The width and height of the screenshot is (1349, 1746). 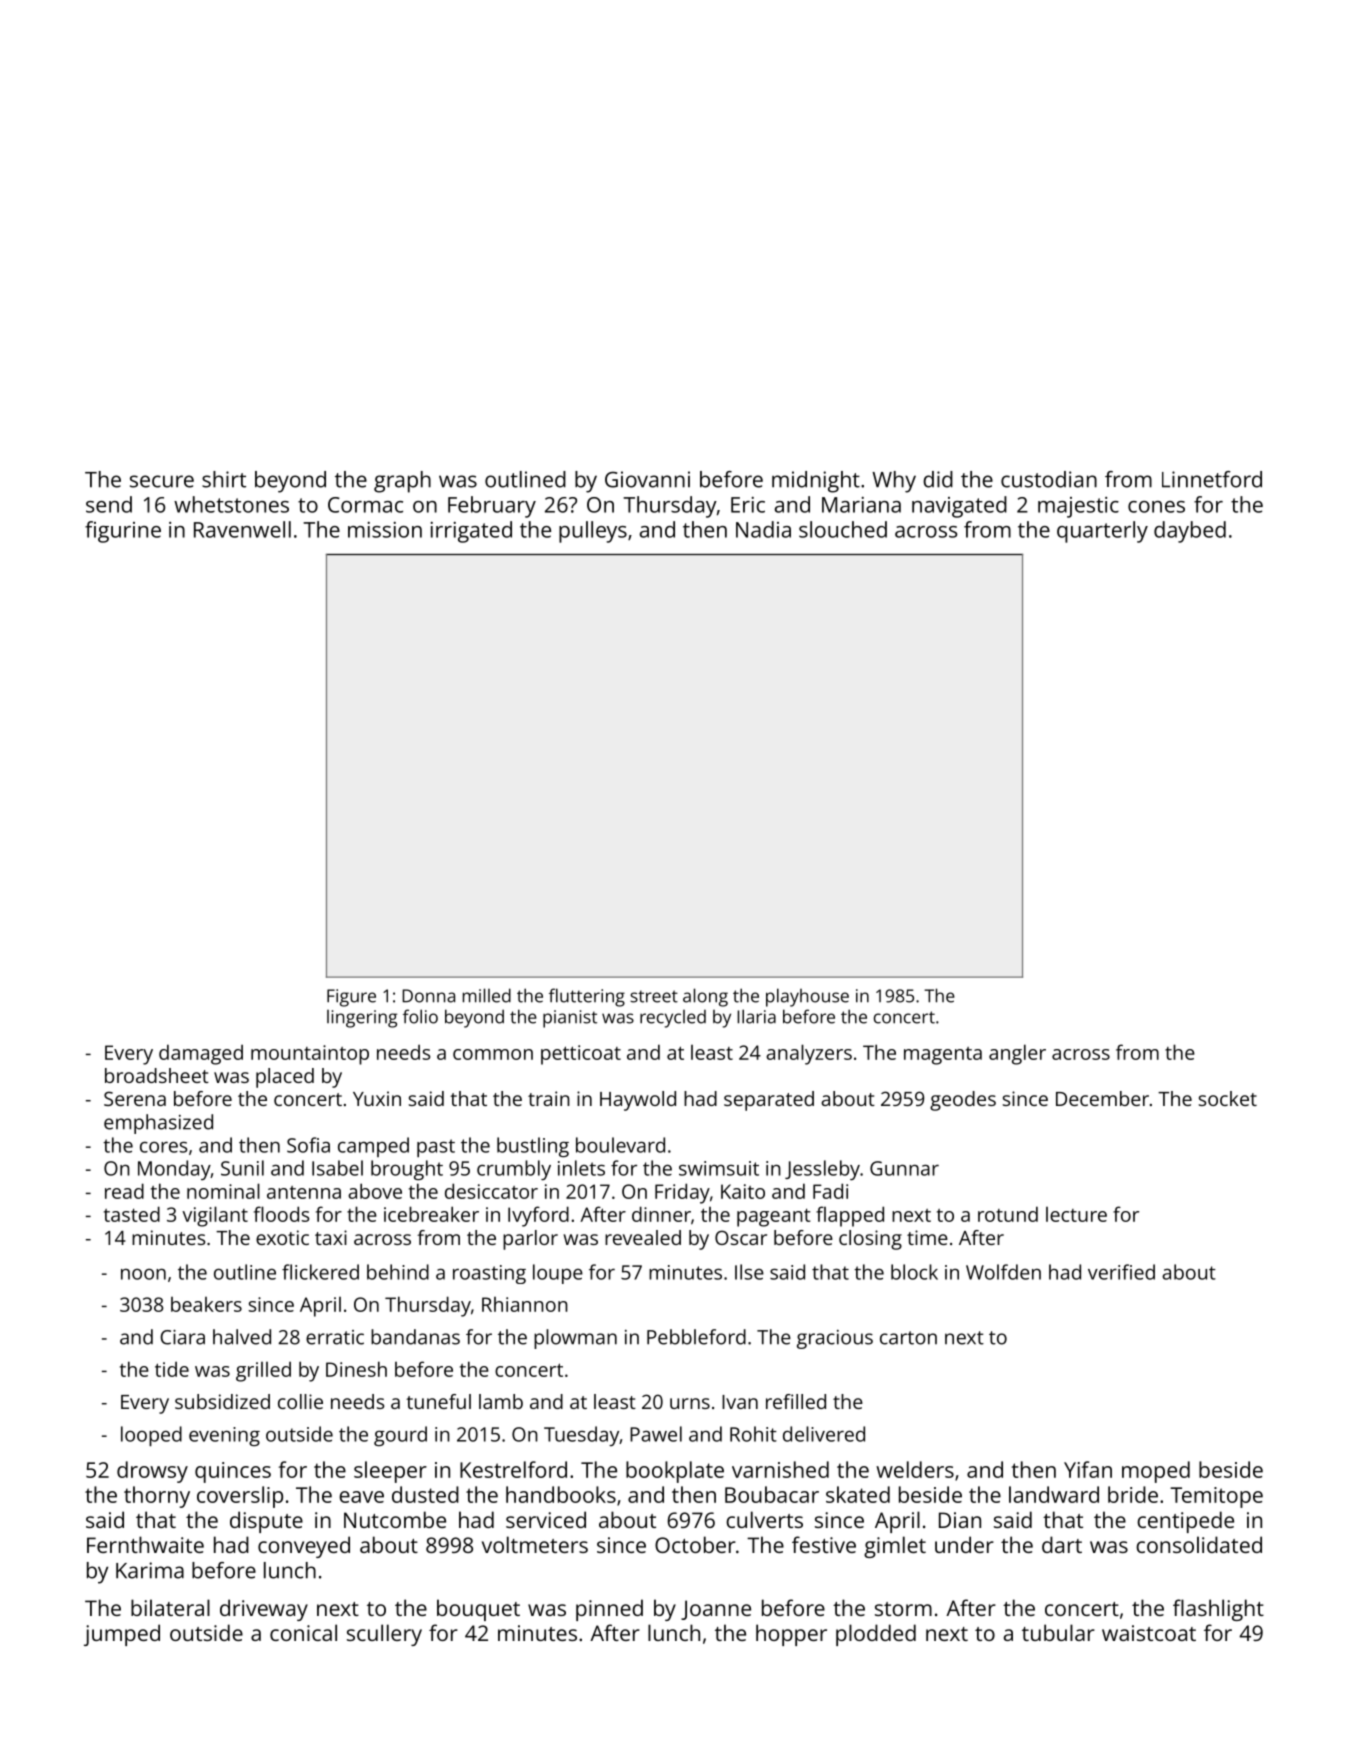 I want to click on common, so click(x=493, y=1054).
